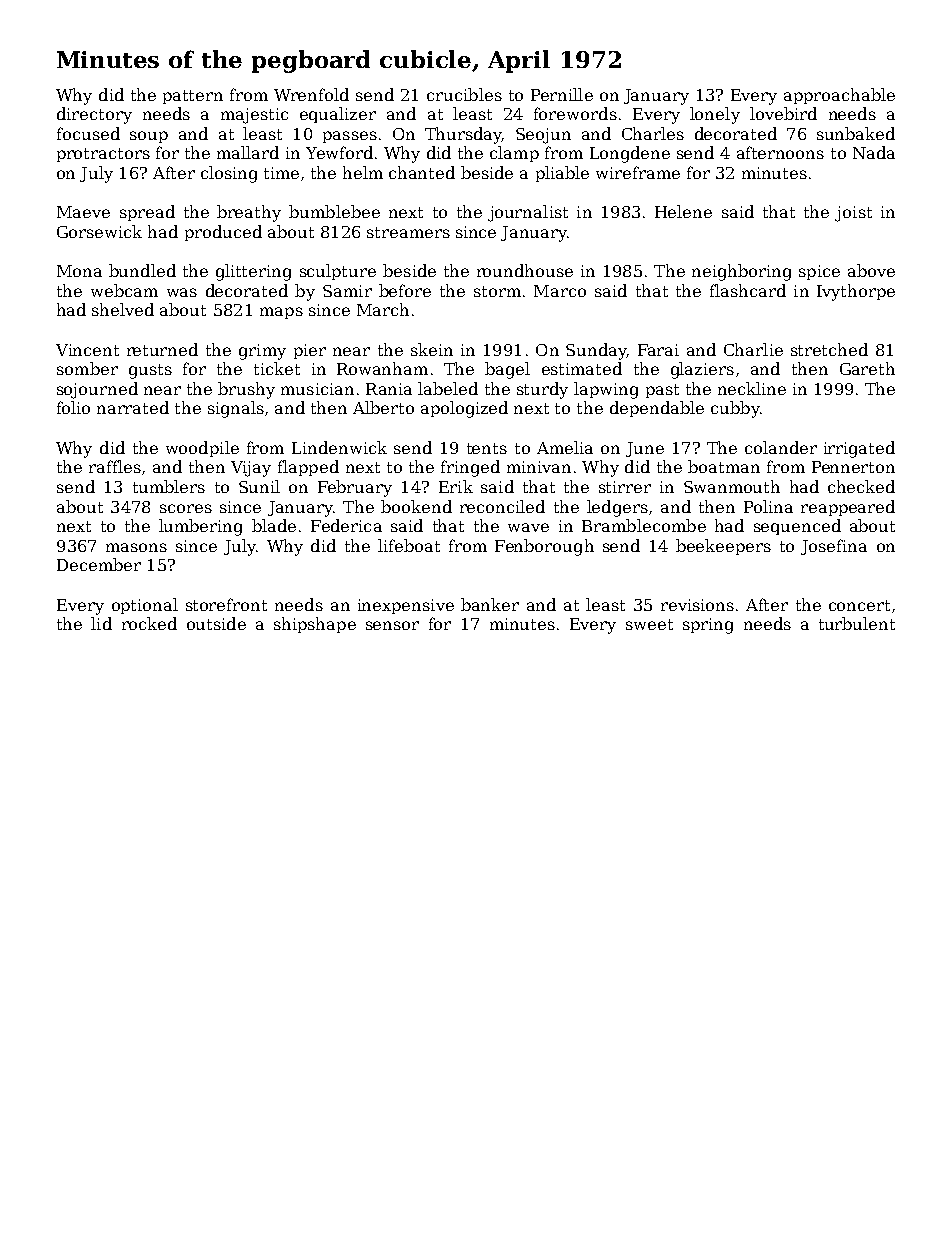 This screenshot has width=952, height=1233. Describe the element at coordinates (389, 389) in the screenshot. I see `Rania` at that location.
